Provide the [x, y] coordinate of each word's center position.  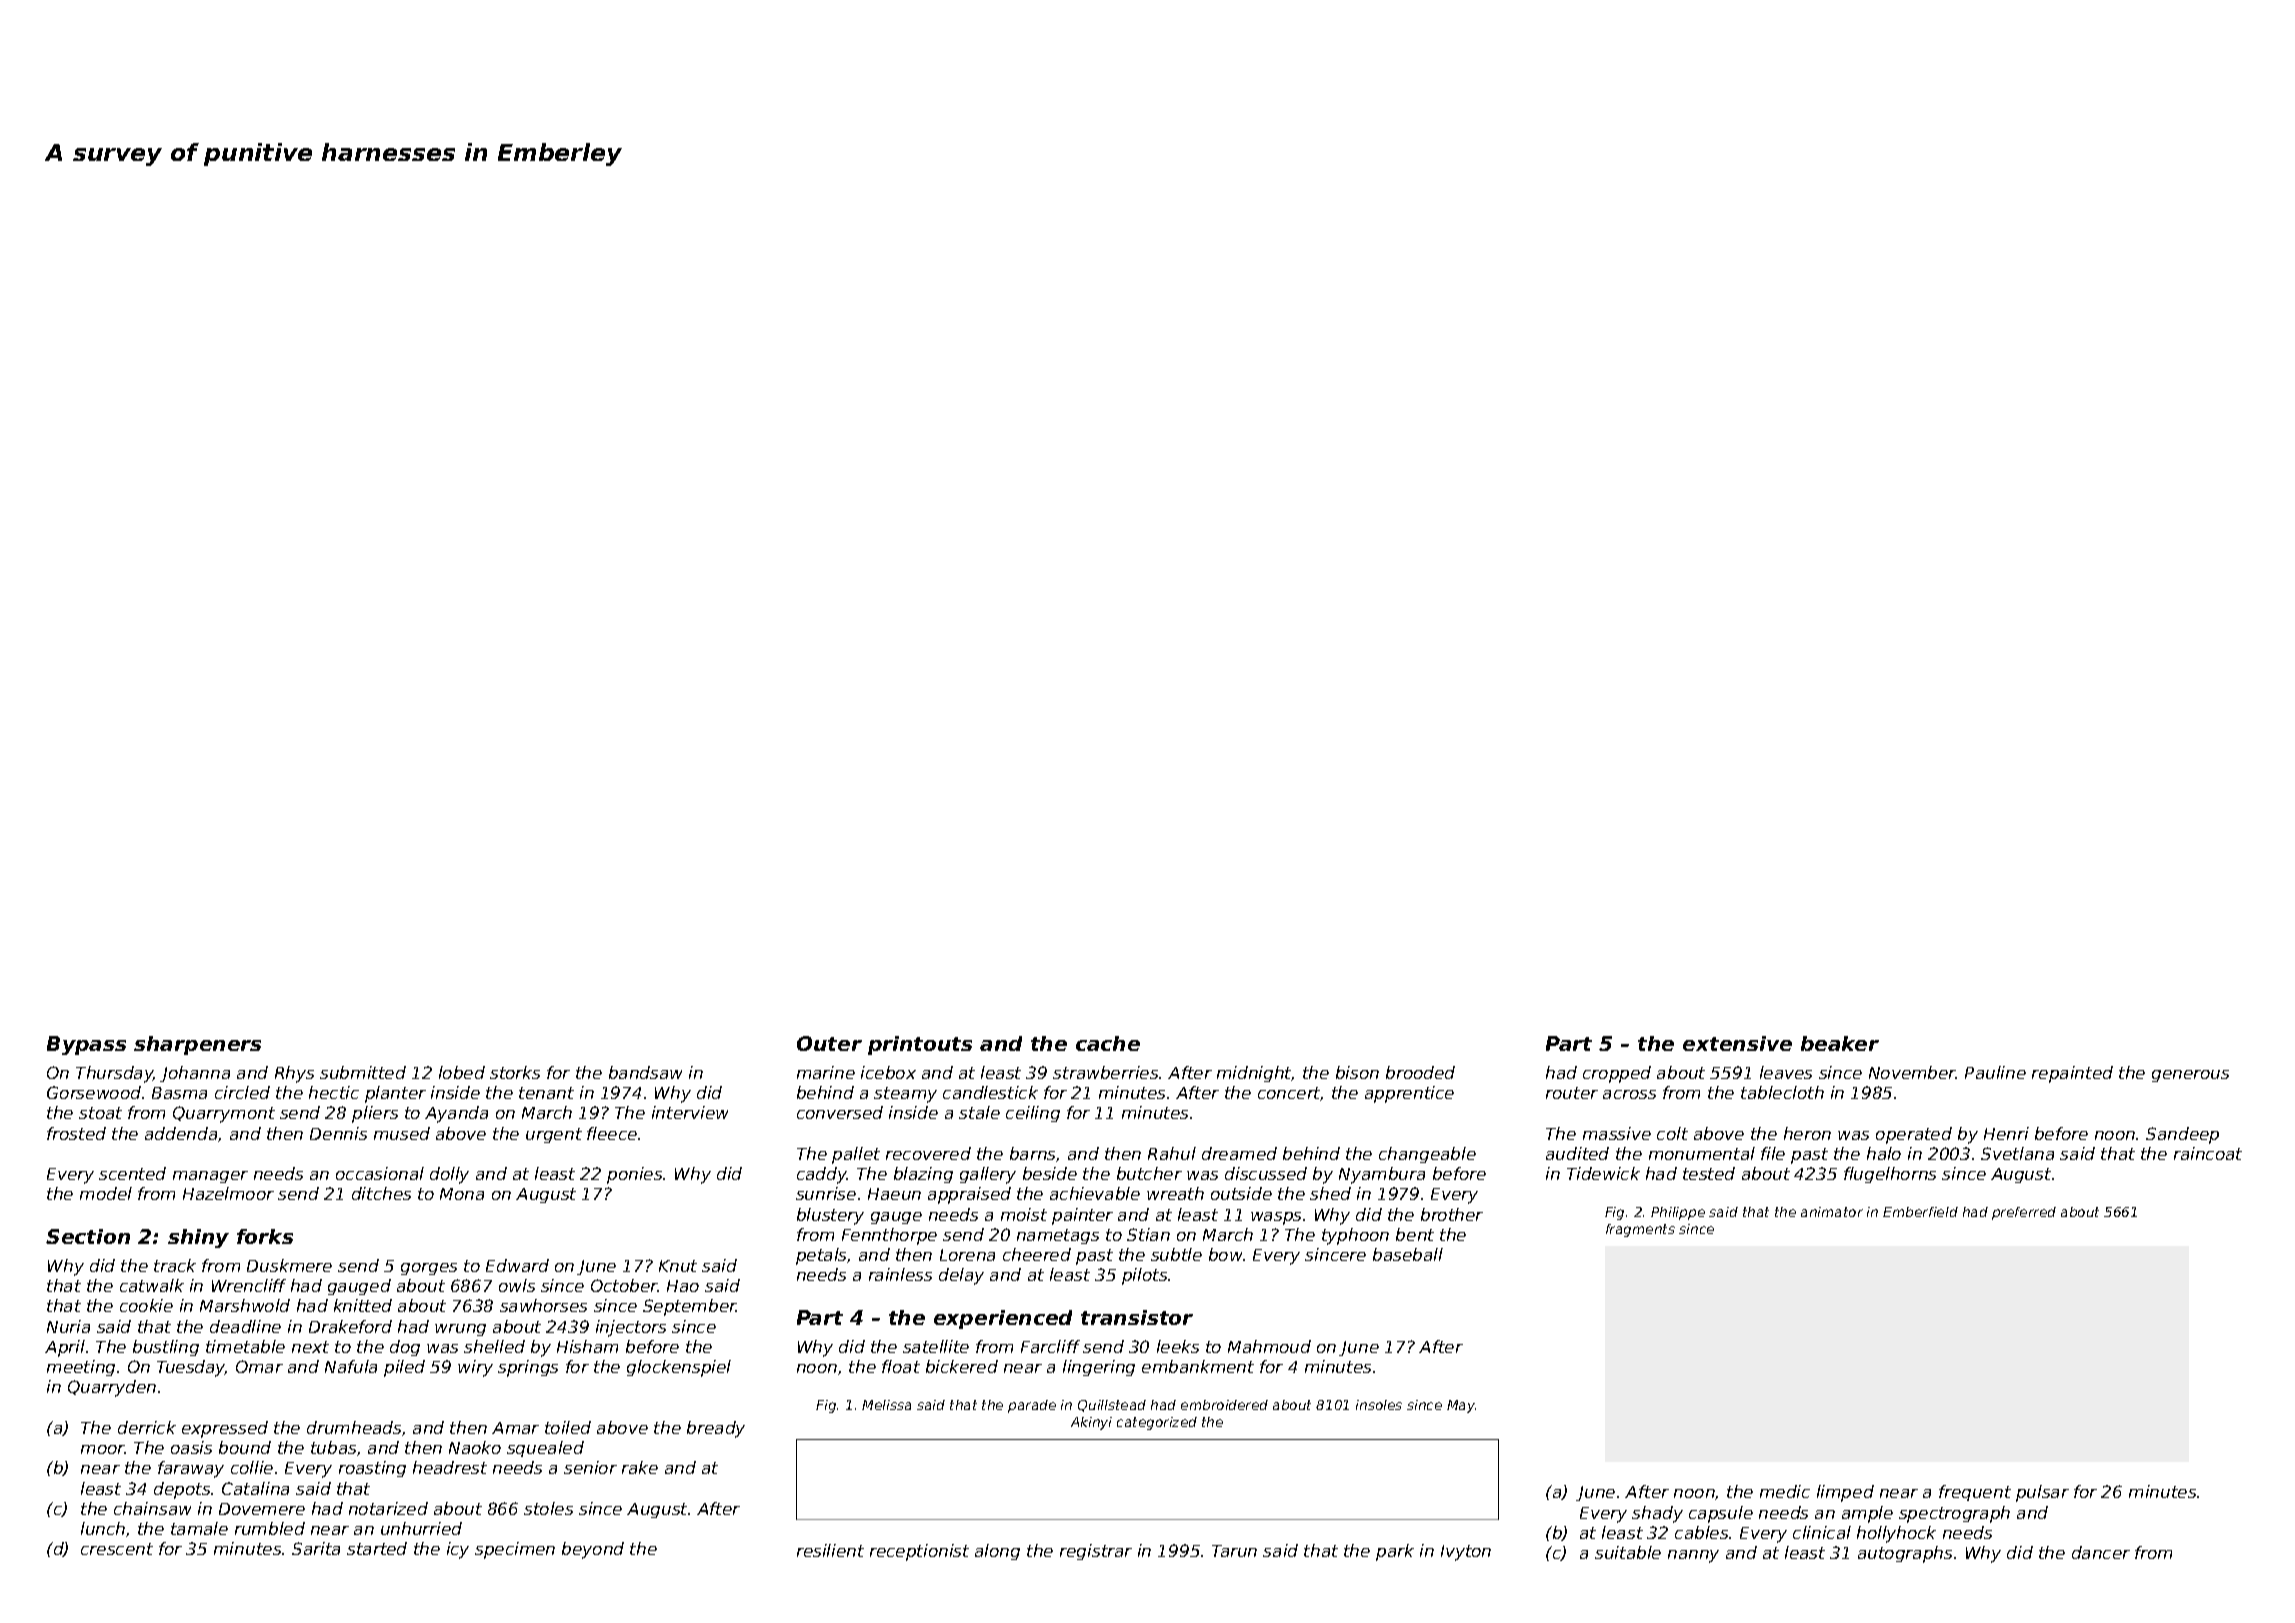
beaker [1840, 1043]
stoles [548, 1508]
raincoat [2208, 1153]
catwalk [152, 1285]
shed [1330, 1193]
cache [1108, 1043]
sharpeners [197, 1045]
